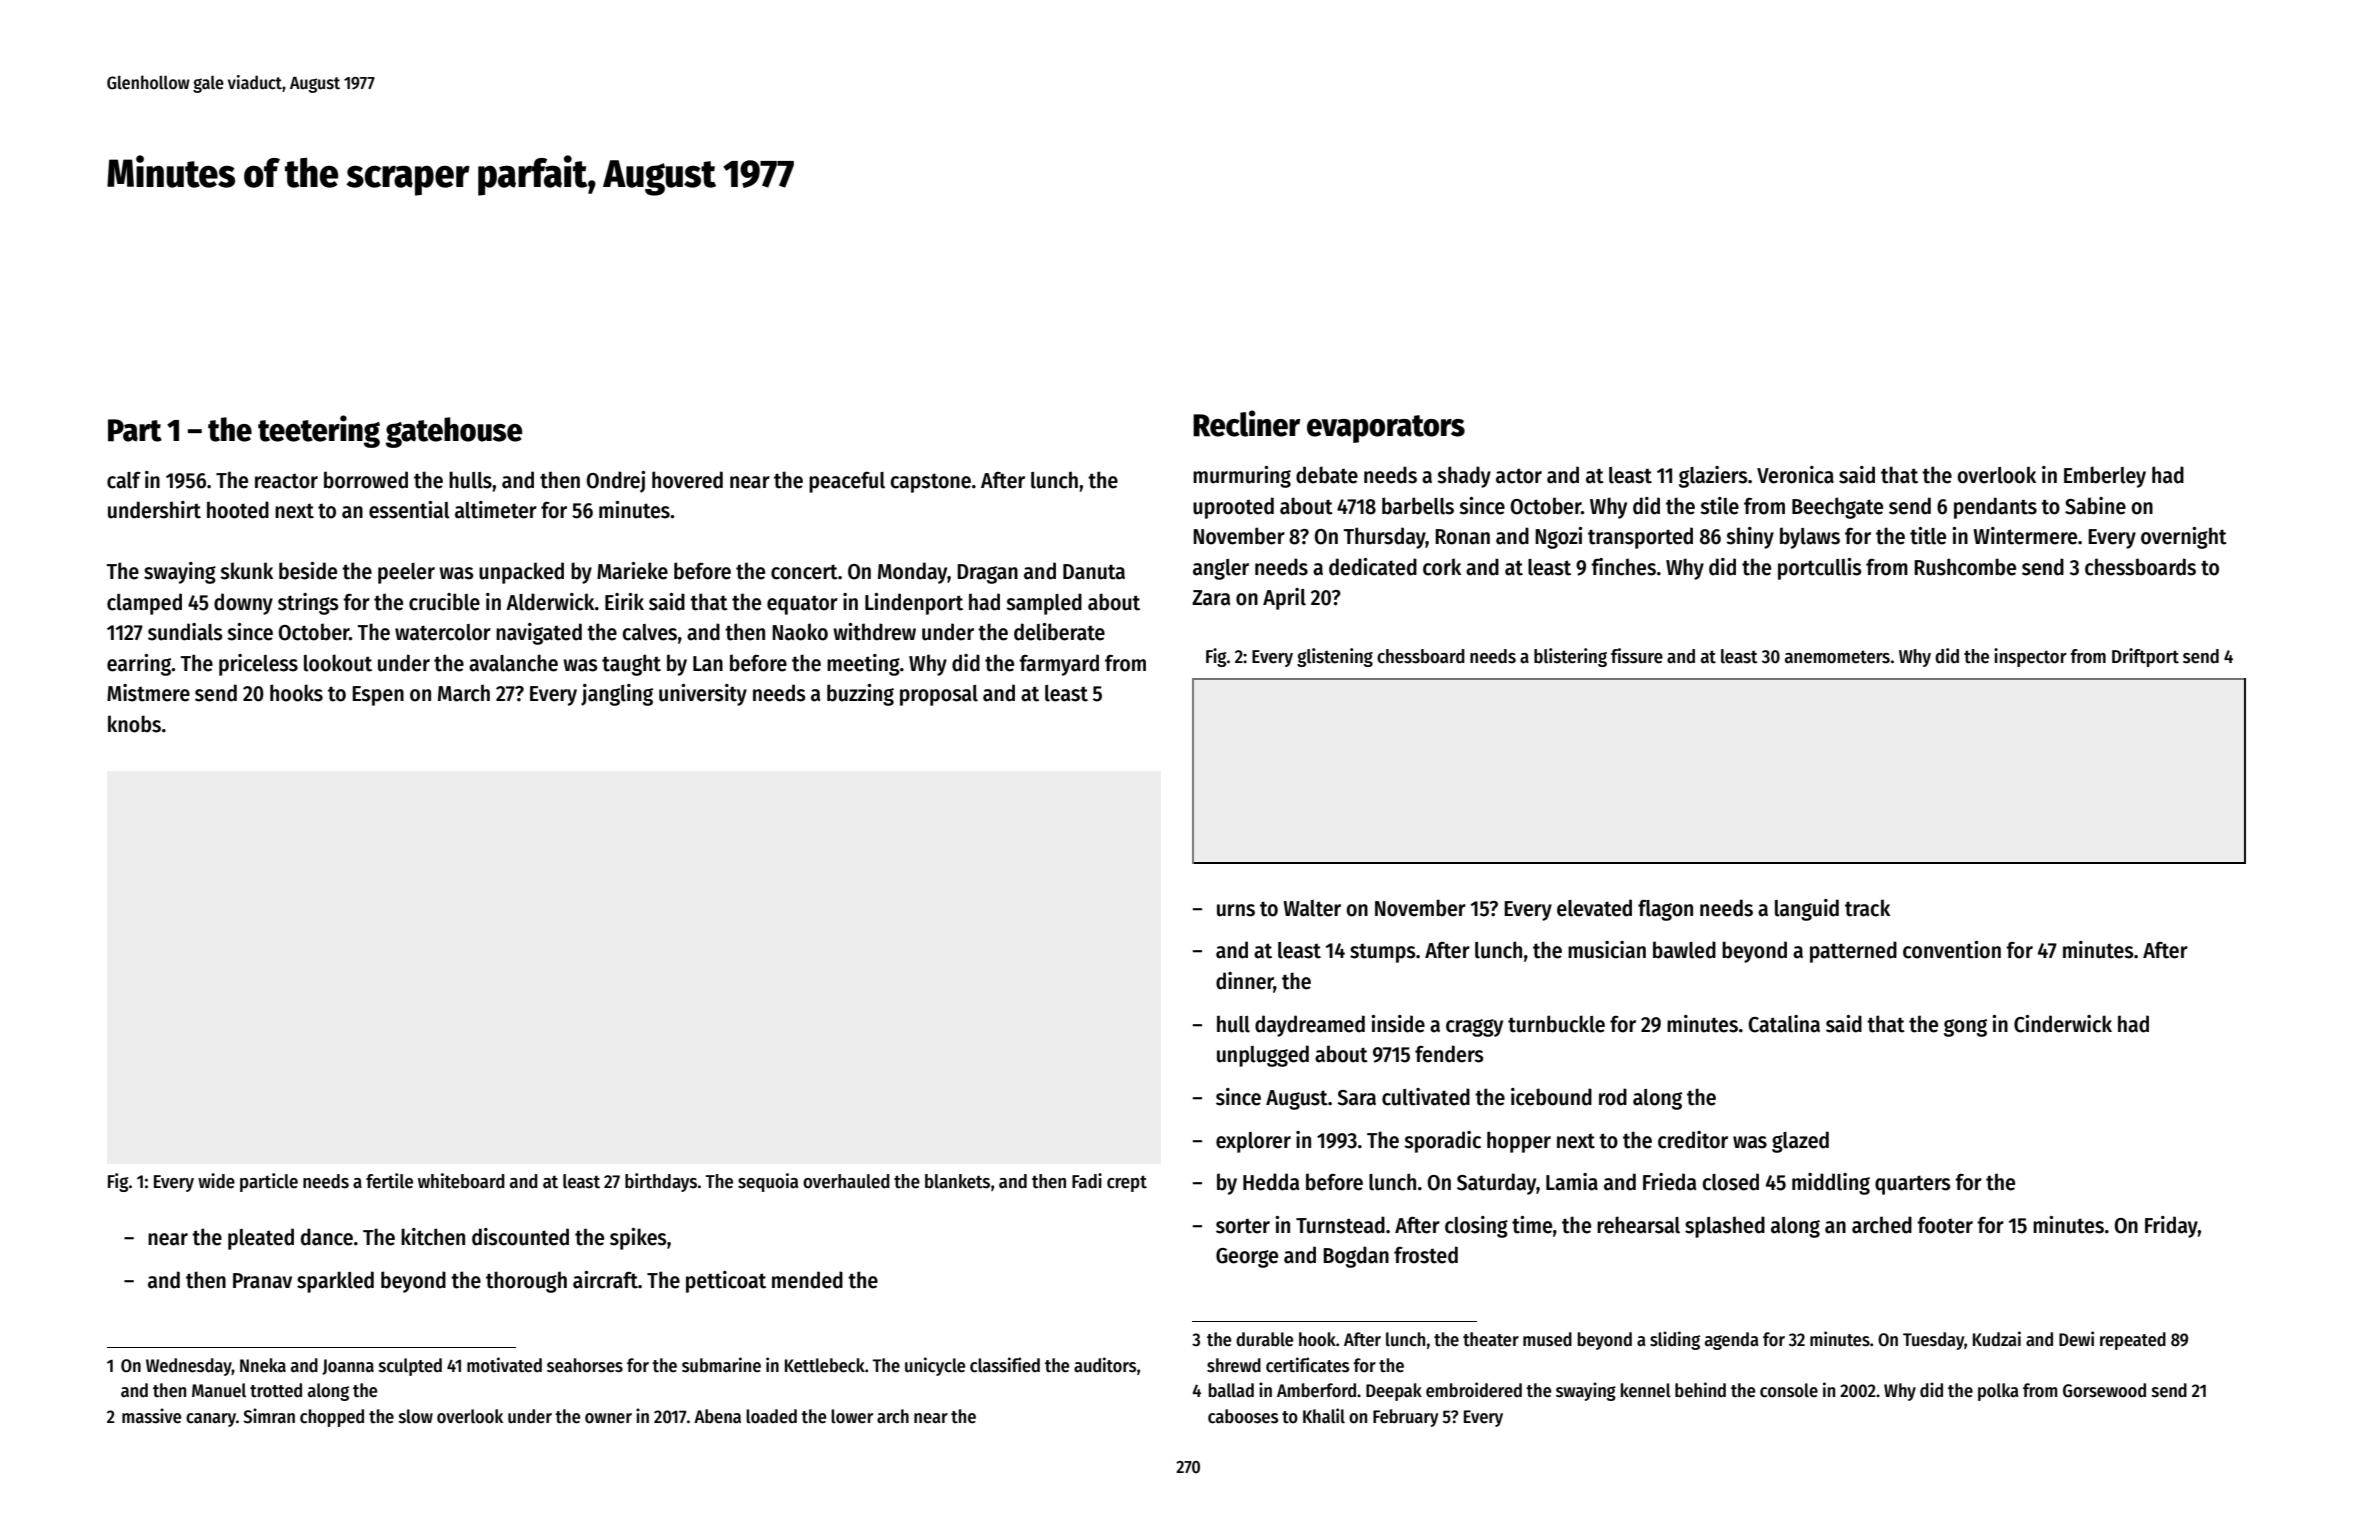 This image has height=1523, width=2353. Describe the element at coordinates (1386, 429) in the image. I see `evaporators` at that location.
